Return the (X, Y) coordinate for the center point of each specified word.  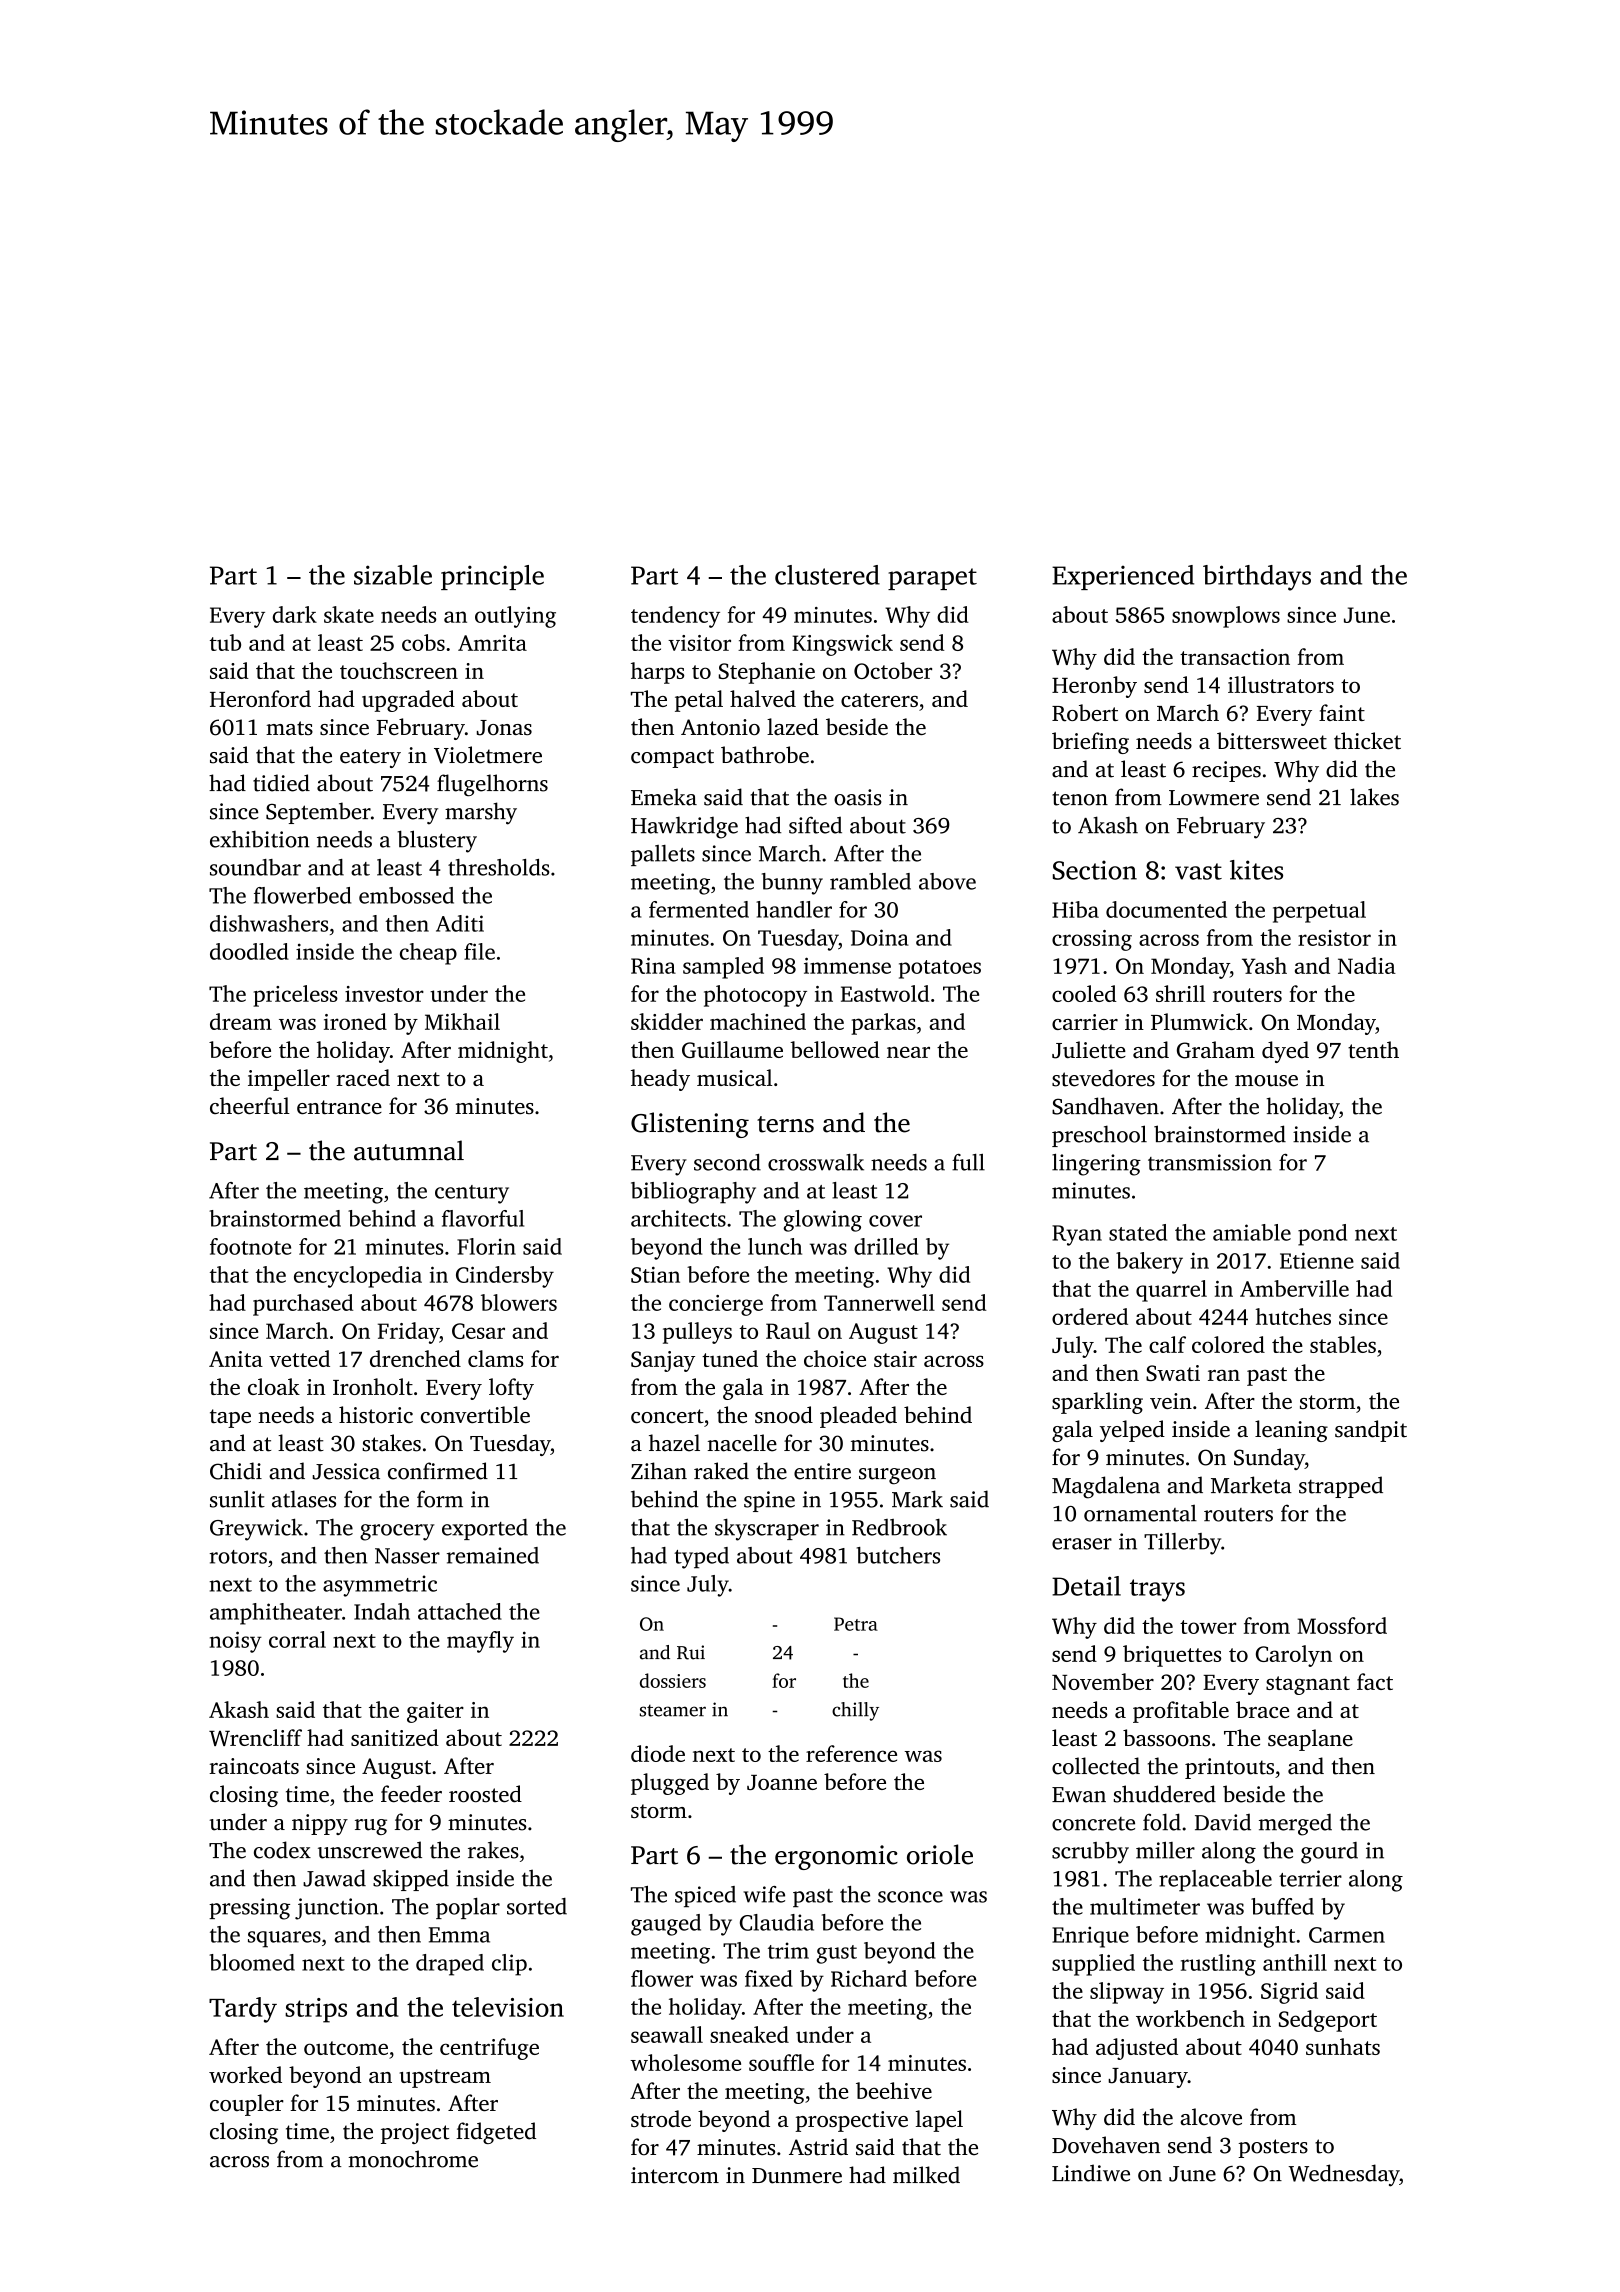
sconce (910, 1897)
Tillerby (1182, 1544)
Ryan (1077, 1235)
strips (316, 2010)
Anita (236, 1359)
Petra (856, 1624)
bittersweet (1272, 741)
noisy (236, 1642)
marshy (481, 813)
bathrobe (765, 755)
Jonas (504, 728)
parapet (932, 579)
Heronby (1094, 687)
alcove (1211, 2117)
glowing (822, 1221)
